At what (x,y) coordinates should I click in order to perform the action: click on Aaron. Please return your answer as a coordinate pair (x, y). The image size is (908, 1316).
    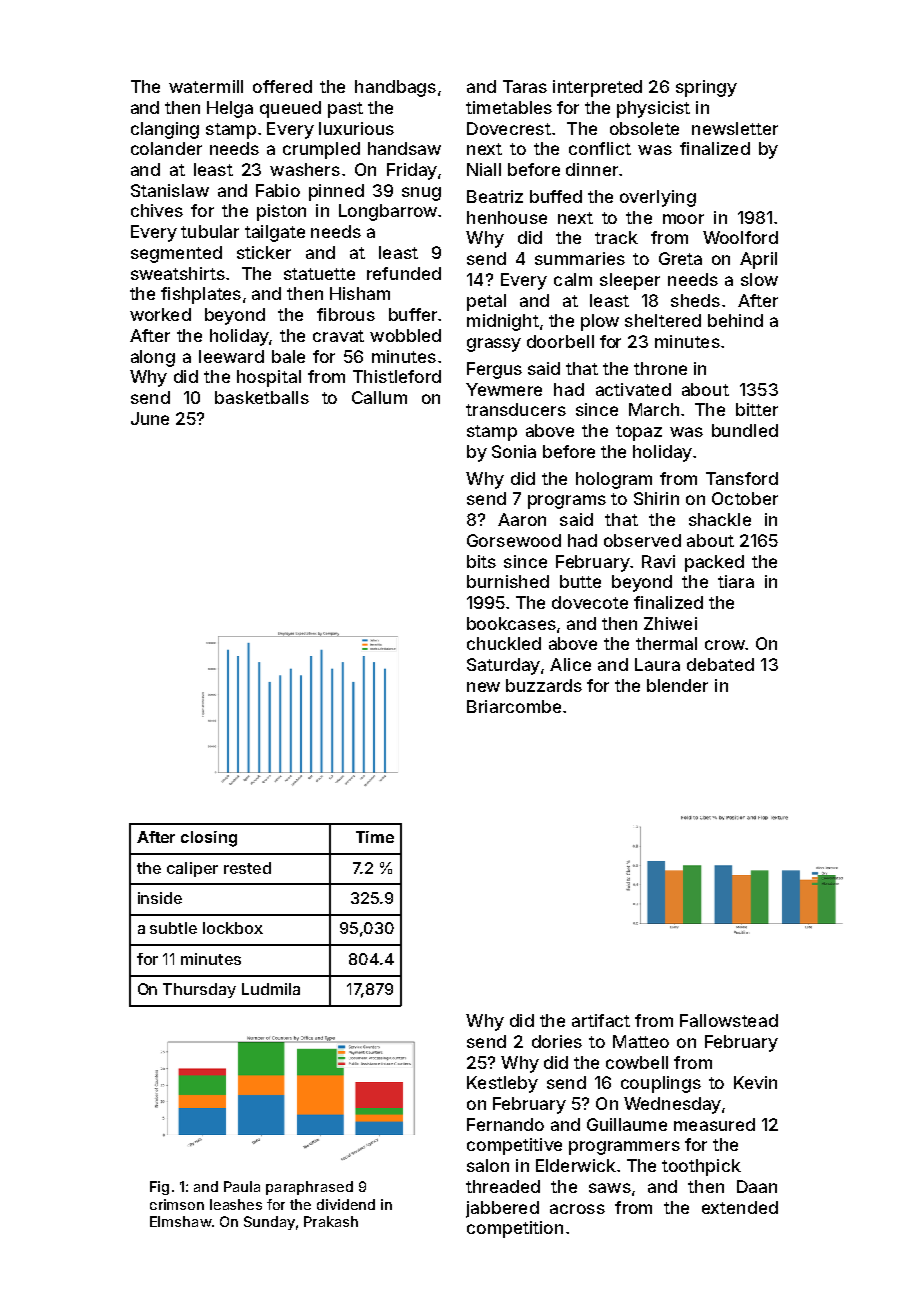
    Looking at the image, I should click on (522, 519).
